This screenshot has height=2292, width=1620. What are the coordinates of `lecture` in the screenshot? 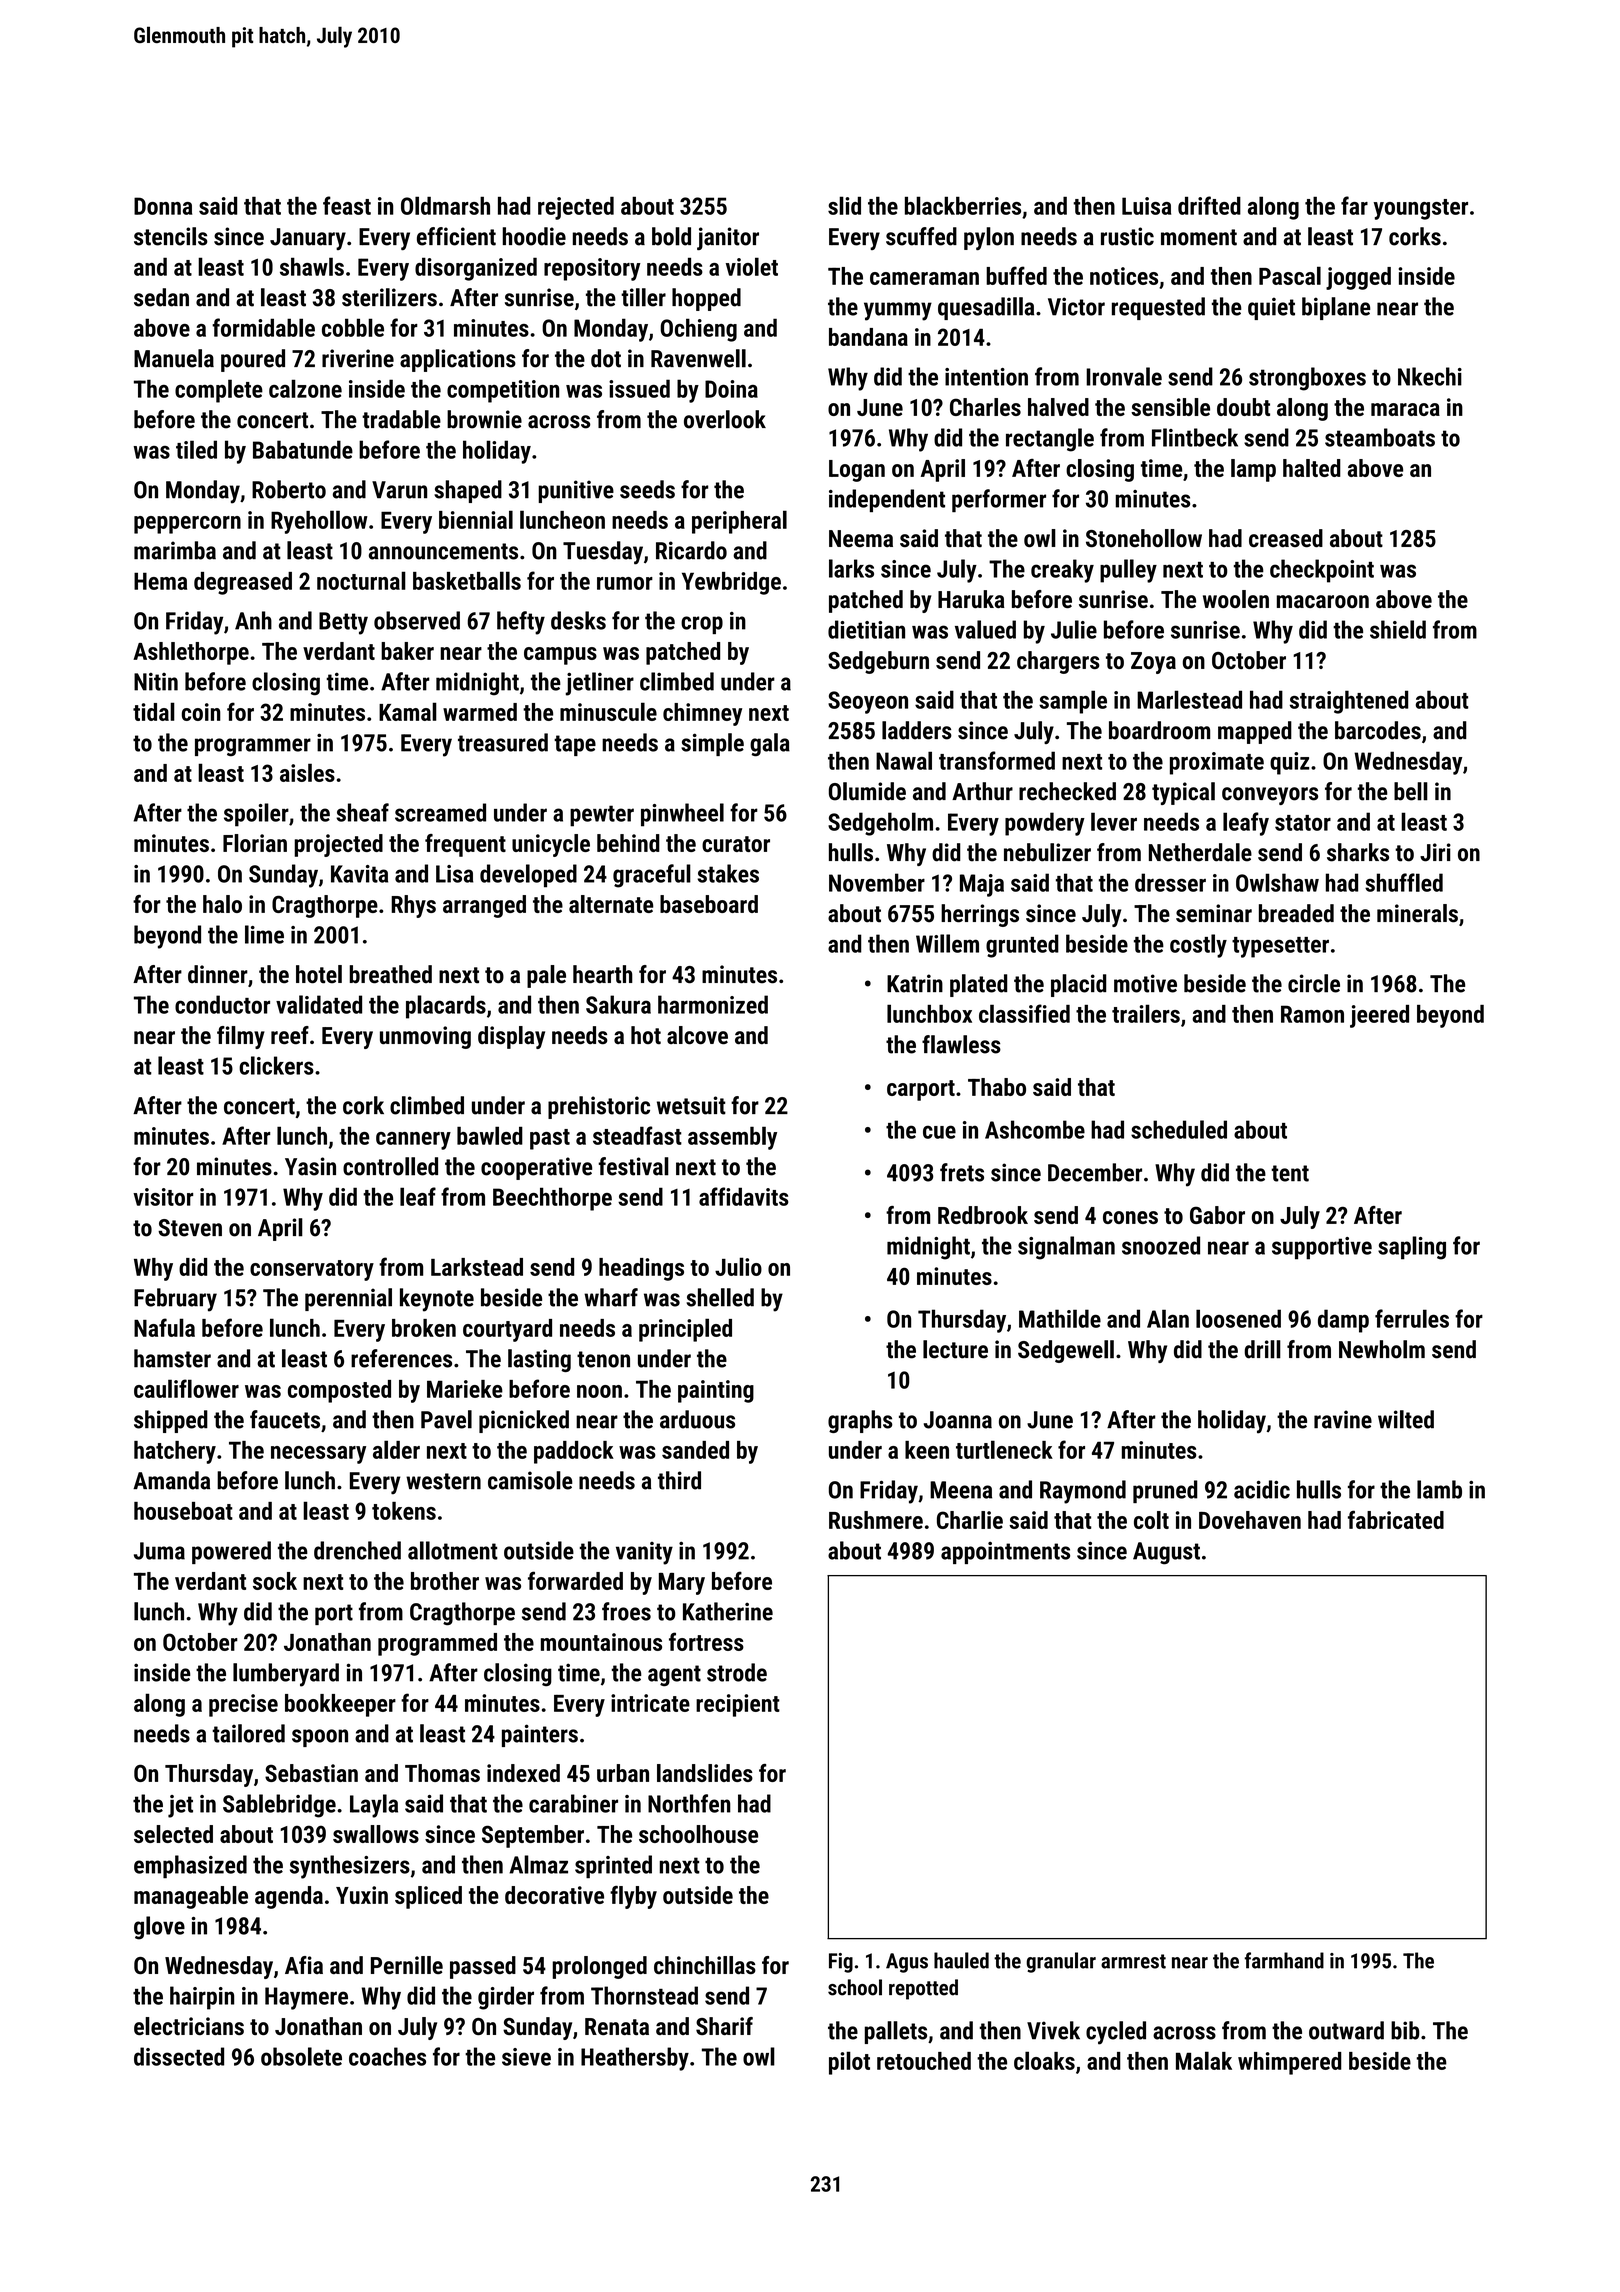 It's located at (955, 1349).
